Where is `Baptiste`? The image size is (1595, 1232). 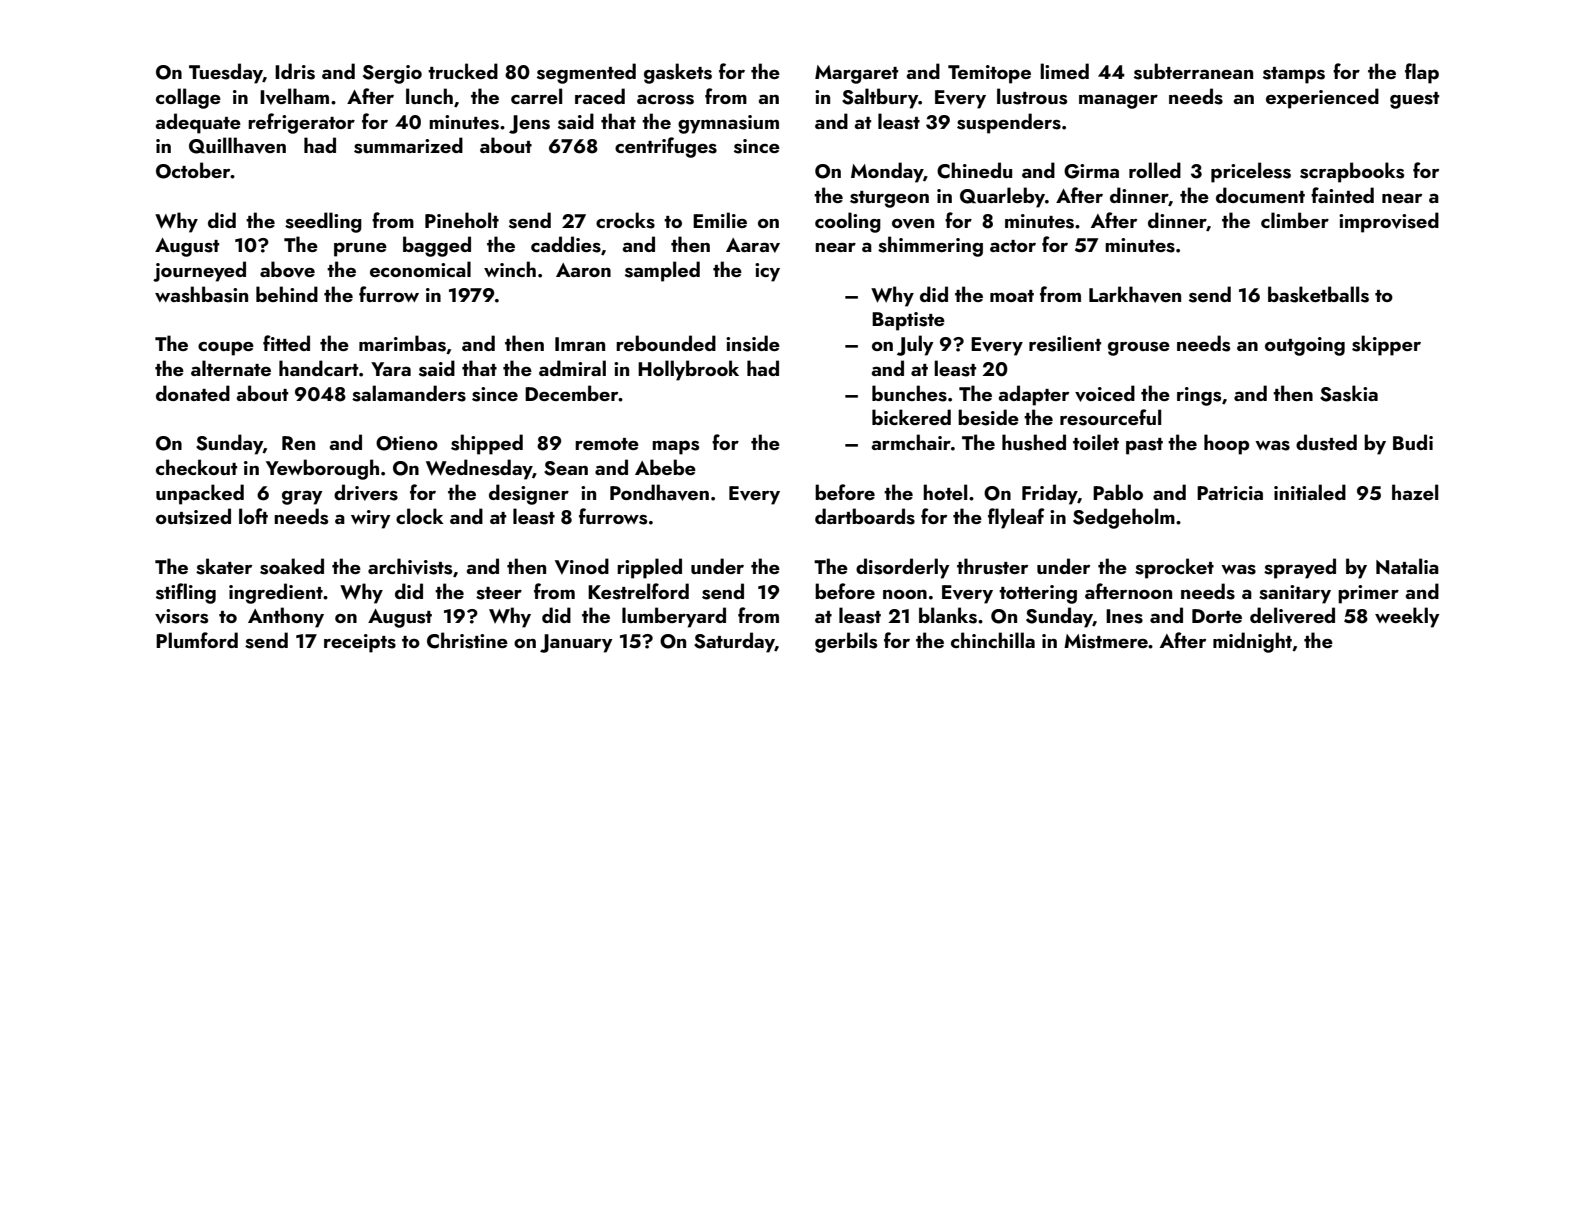 Baptiste is located at coordinates (908, 321).
